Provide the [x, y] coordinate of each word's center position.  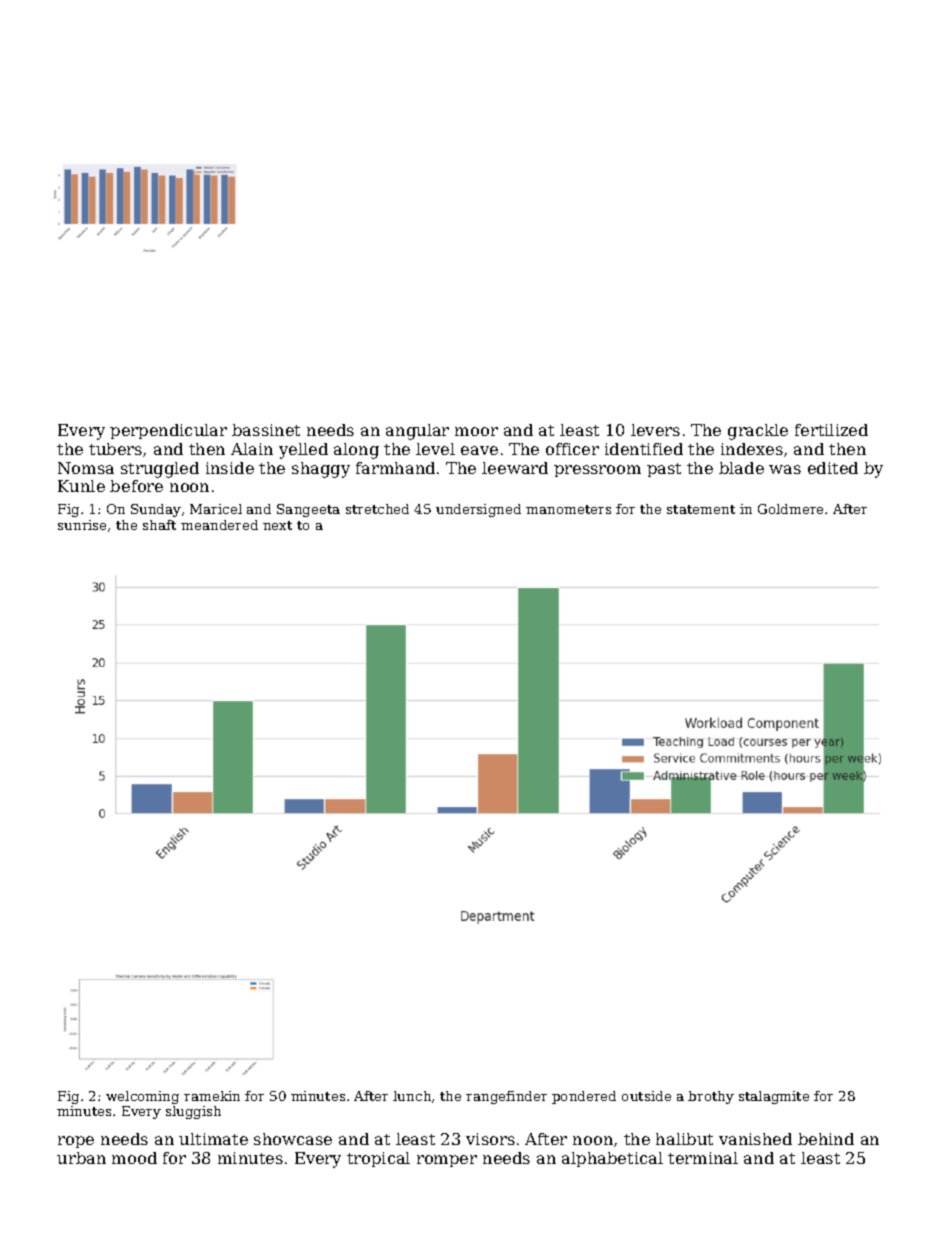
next [277, 525]
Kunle [81, 486]
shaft [159, 525]
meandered [219, 525]
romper [447, 1161]
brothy [711, 1097]
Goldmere [790, 509]
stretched [377, 509]
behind [826, 1139]
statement [701, 509]
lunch [412, 1096]
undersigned [478, 510]
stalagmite [774, 1097]
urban [81, 1158]
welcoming [142, 1097]
